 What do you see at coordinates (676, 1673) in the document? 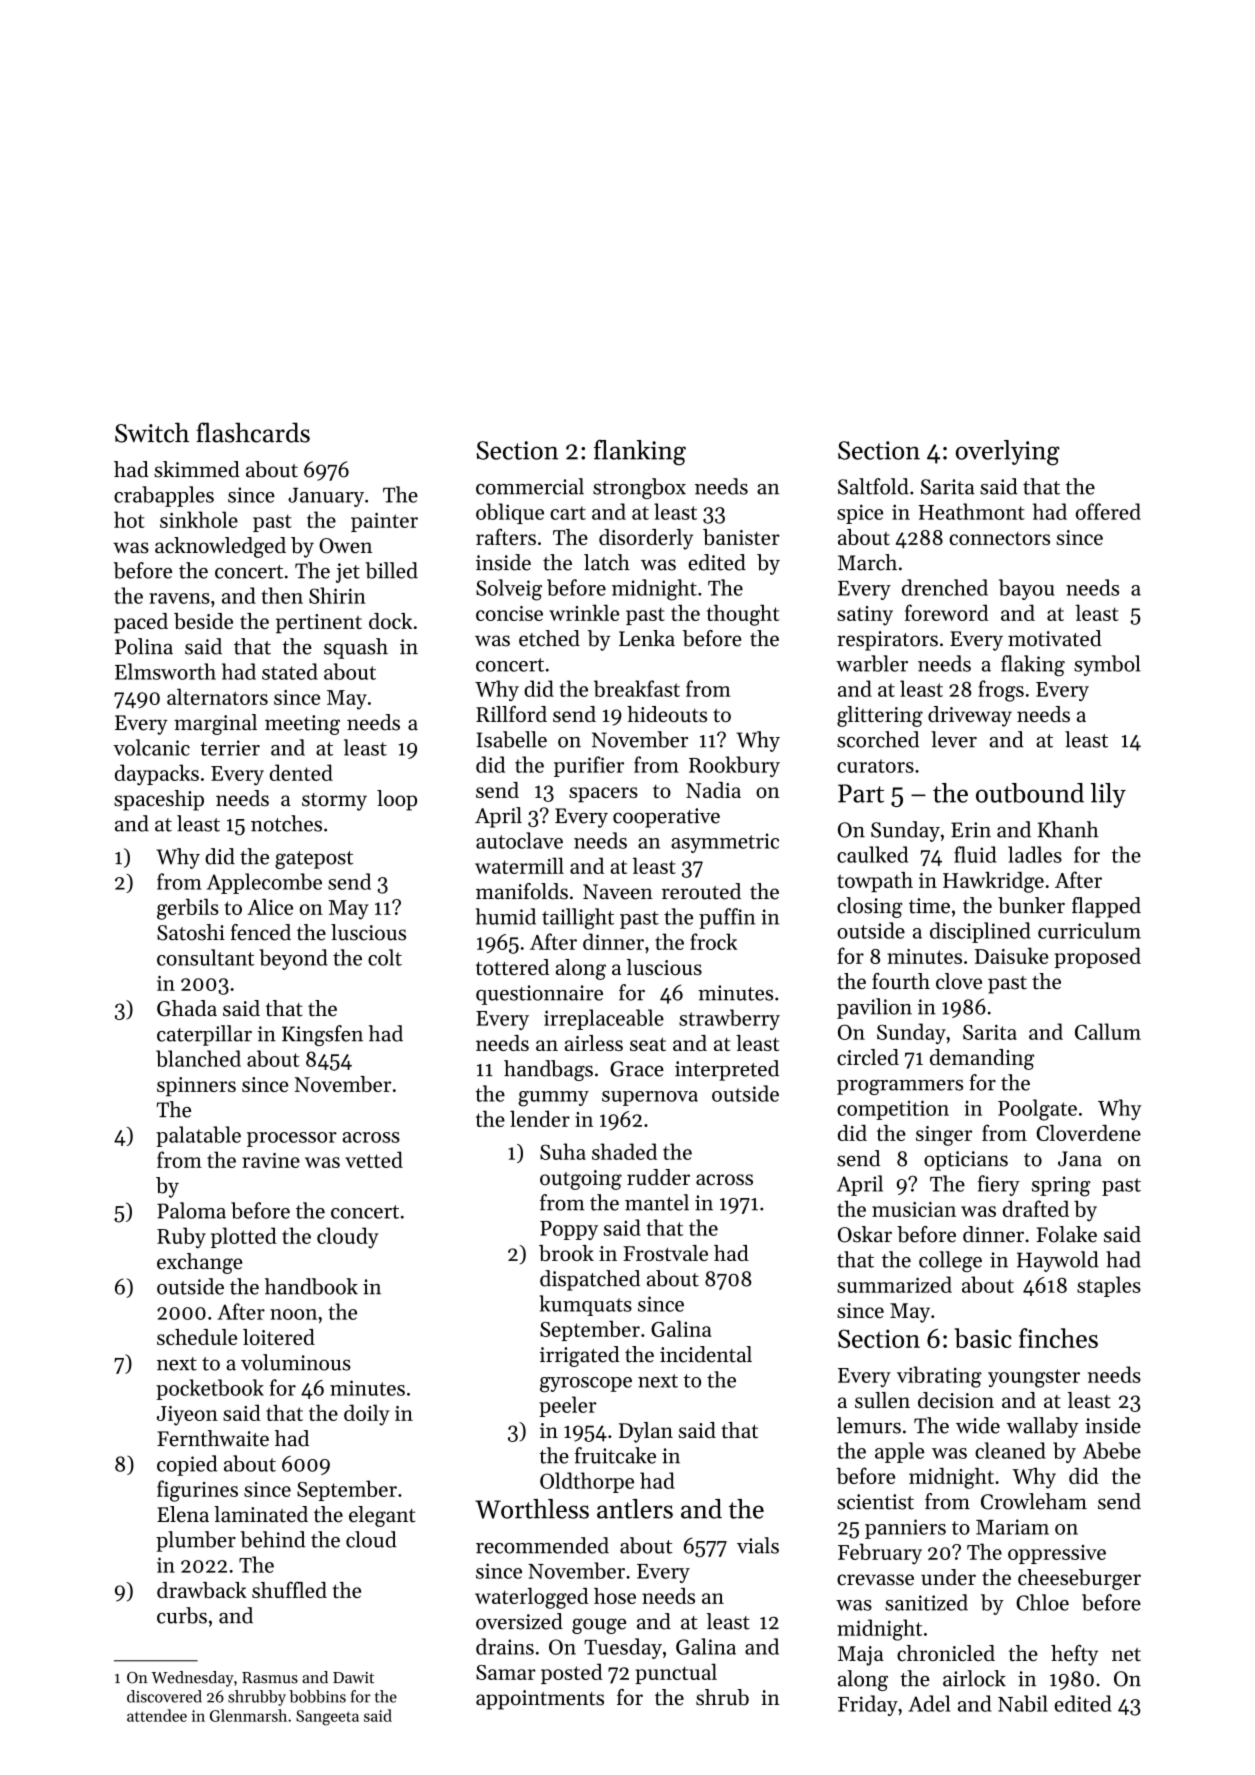
I see `punctual` at bounding box center [676, 1673].
